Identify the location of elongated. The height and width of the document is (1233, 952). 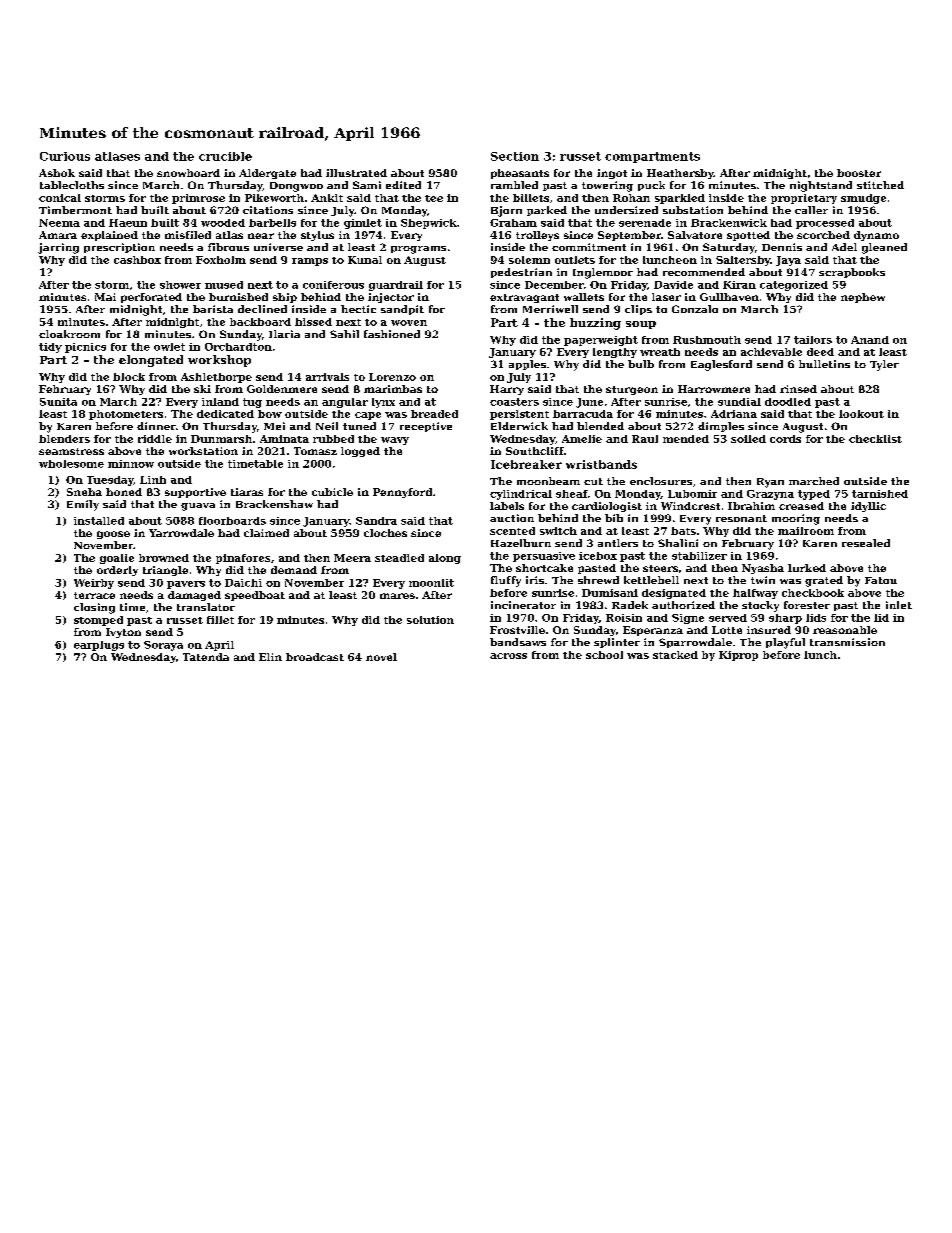
(151, 361).
